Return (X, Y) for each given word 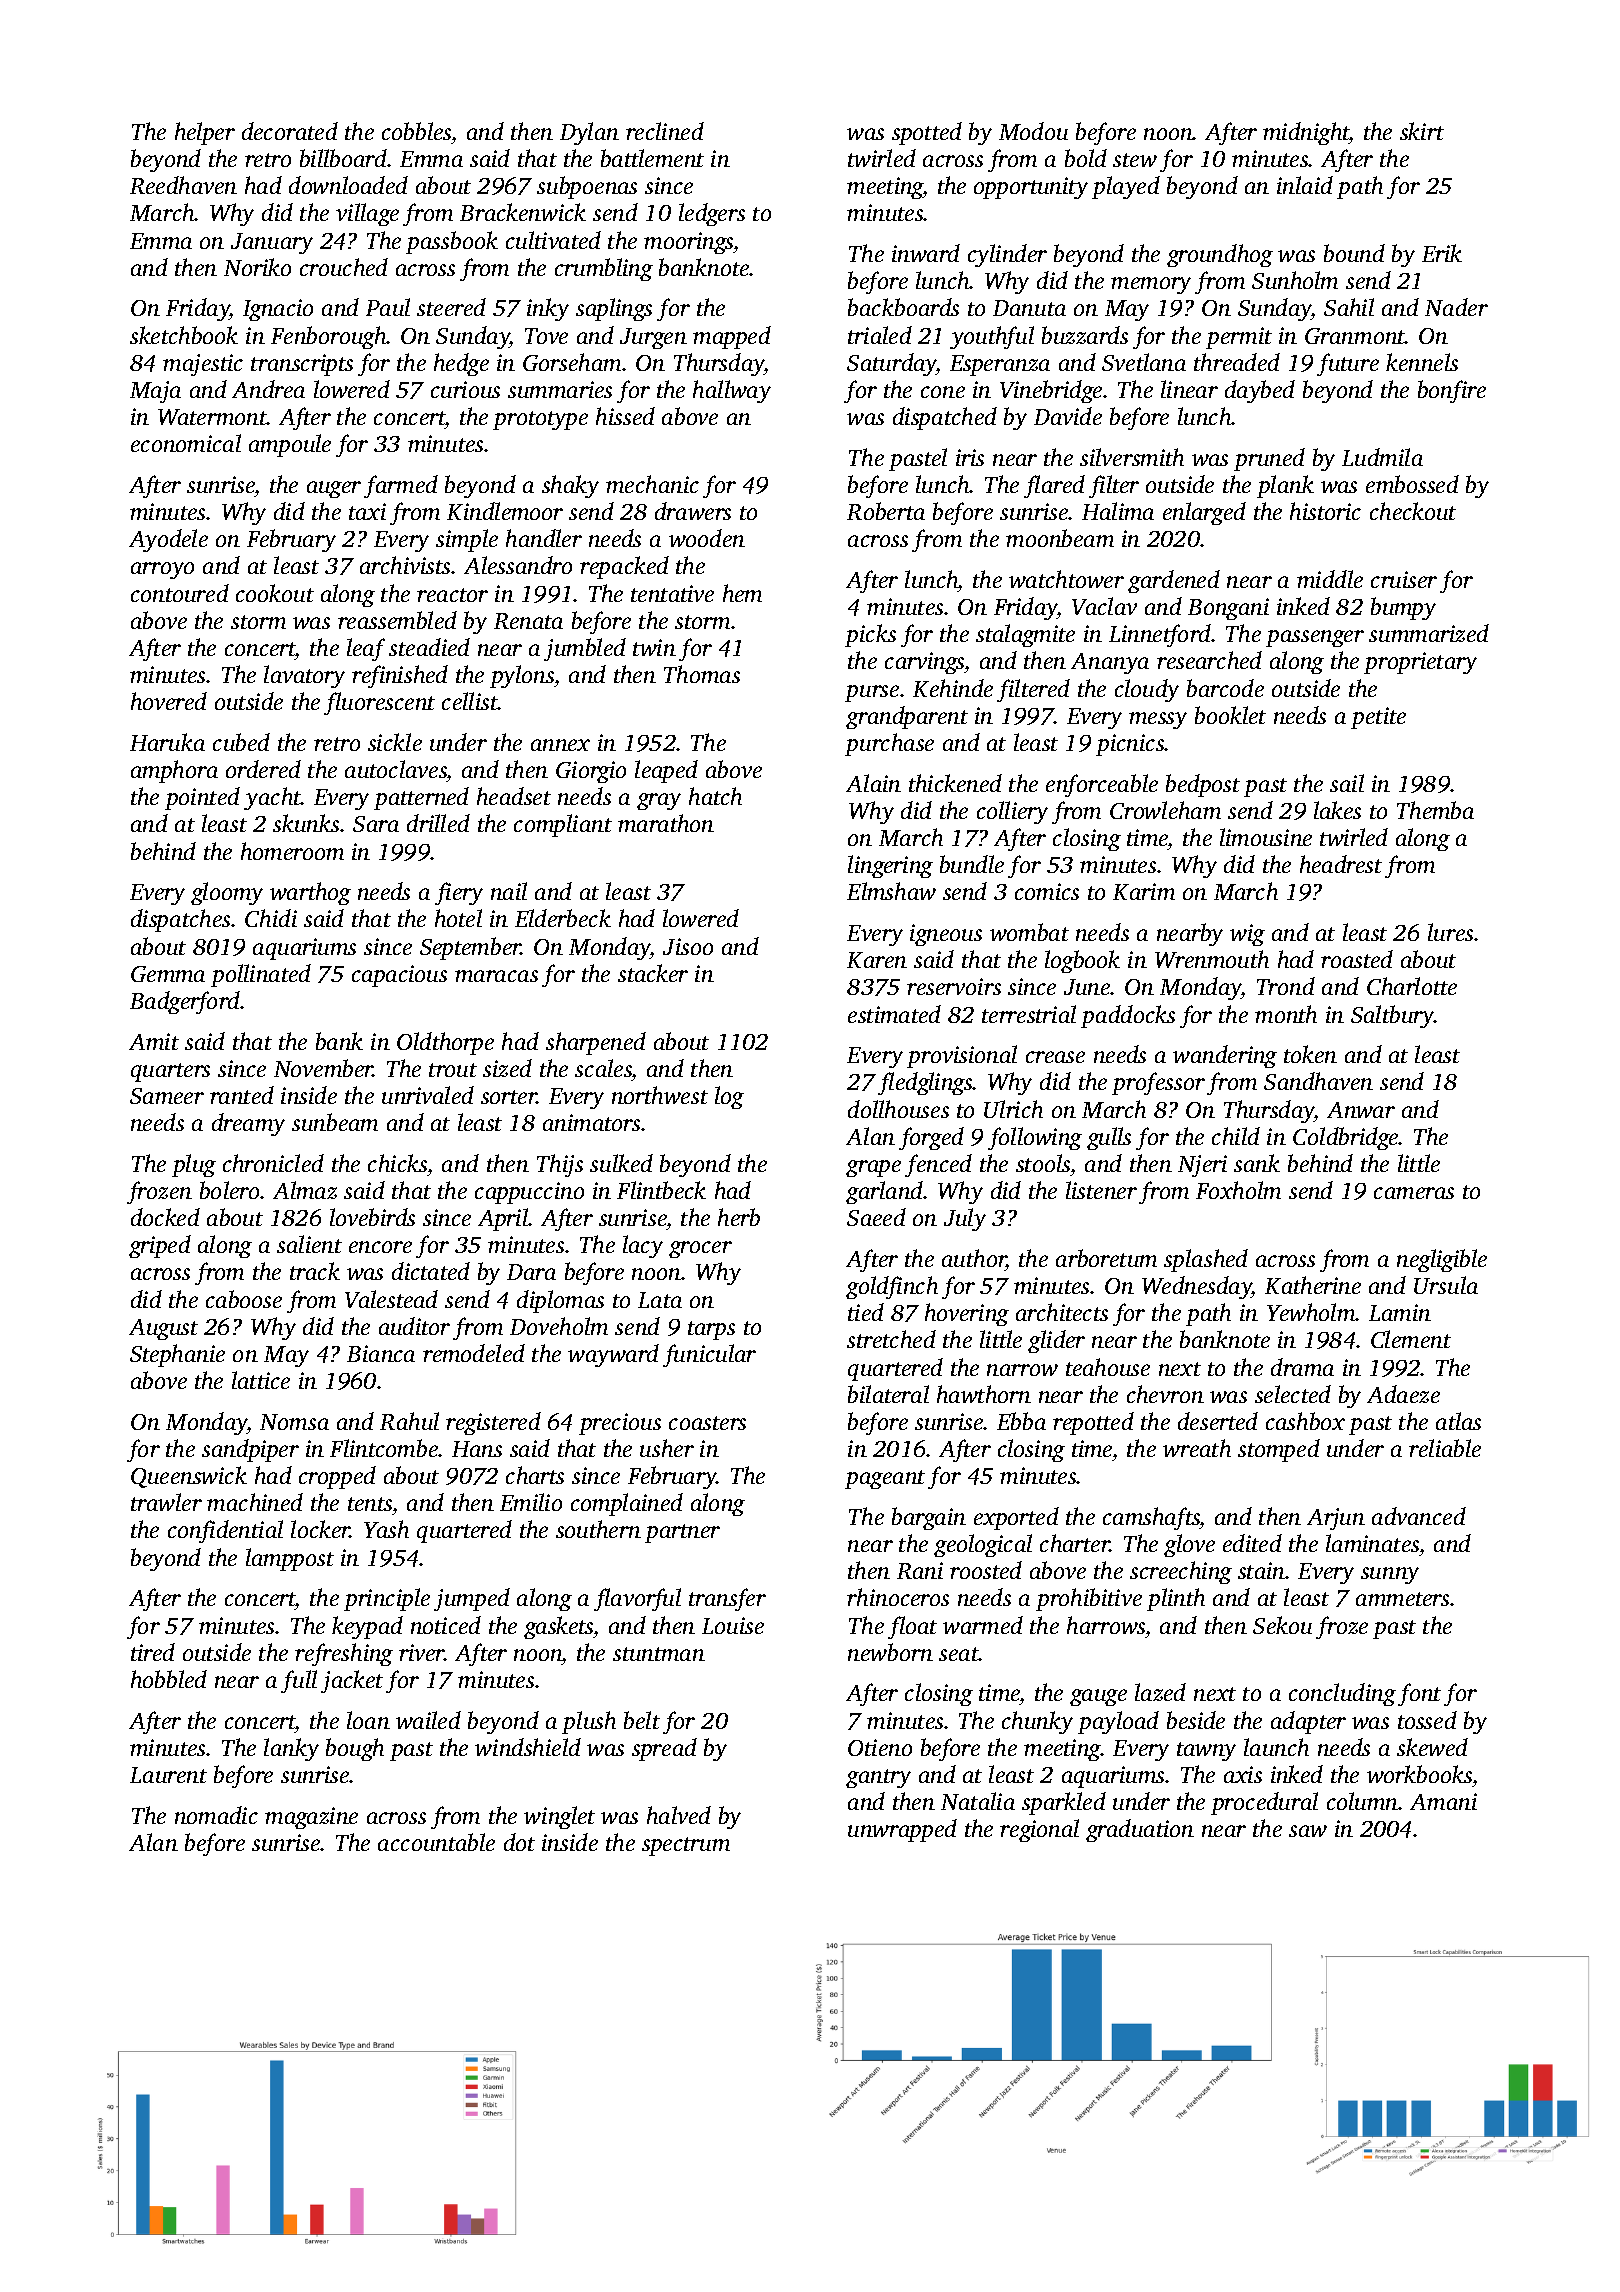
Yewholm (1311, 1312)
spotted (927, 133)
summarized (1429, 633)
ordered (263, 769)
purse (872, 693)
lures (1450, 932)
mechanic (652, 484)
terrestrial (1029, 1014)
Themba (1435, 810)
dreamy (248, 1124)
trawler (166, 1502)
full (299, 1681)
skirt (1422, 131)
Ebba (1021, 1421)
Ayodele (168, 540)
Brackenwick (523, 212)
